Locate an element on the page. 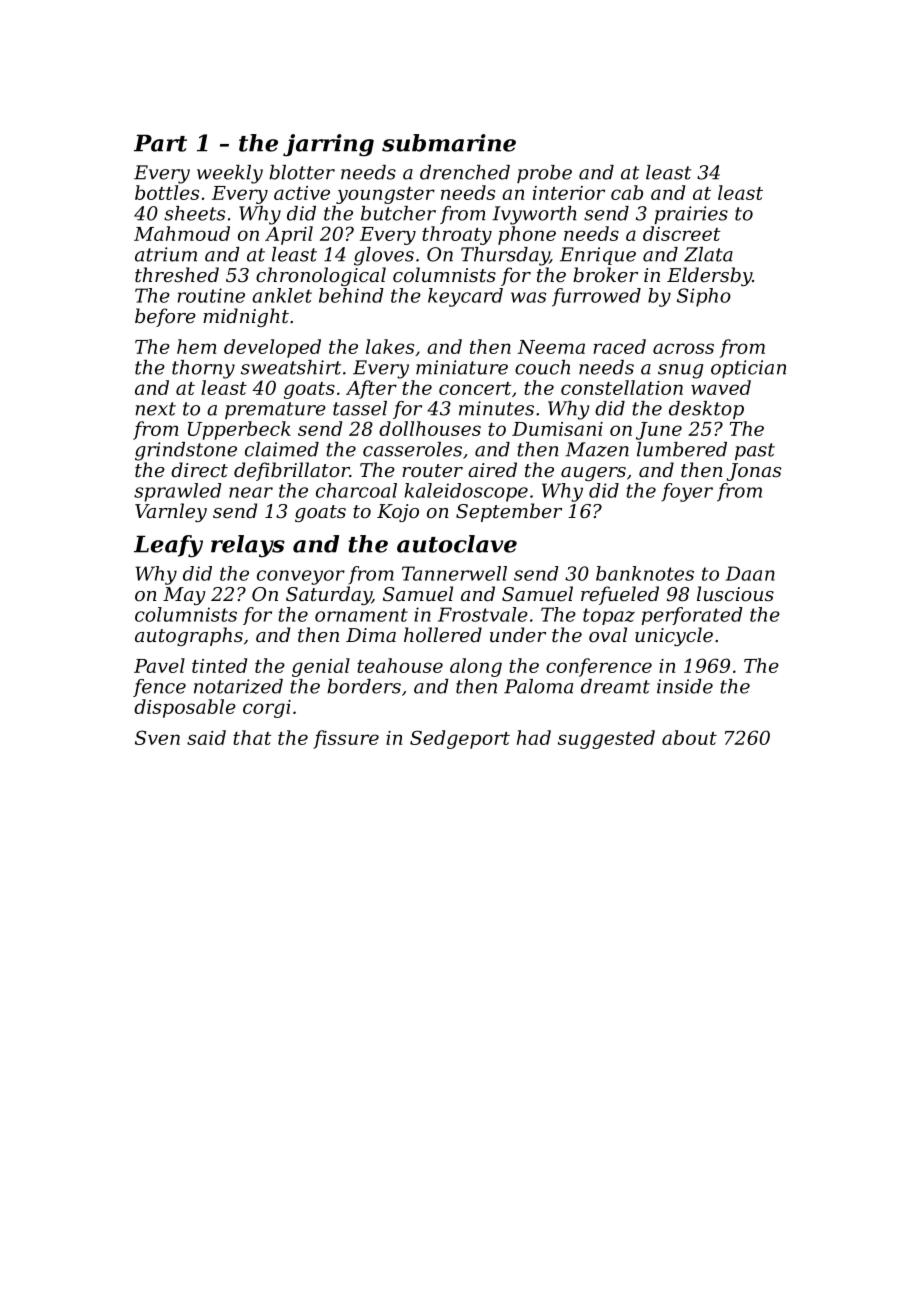 This page has width=924, height=1314. Jonas is located at coordinates (753, 472).
